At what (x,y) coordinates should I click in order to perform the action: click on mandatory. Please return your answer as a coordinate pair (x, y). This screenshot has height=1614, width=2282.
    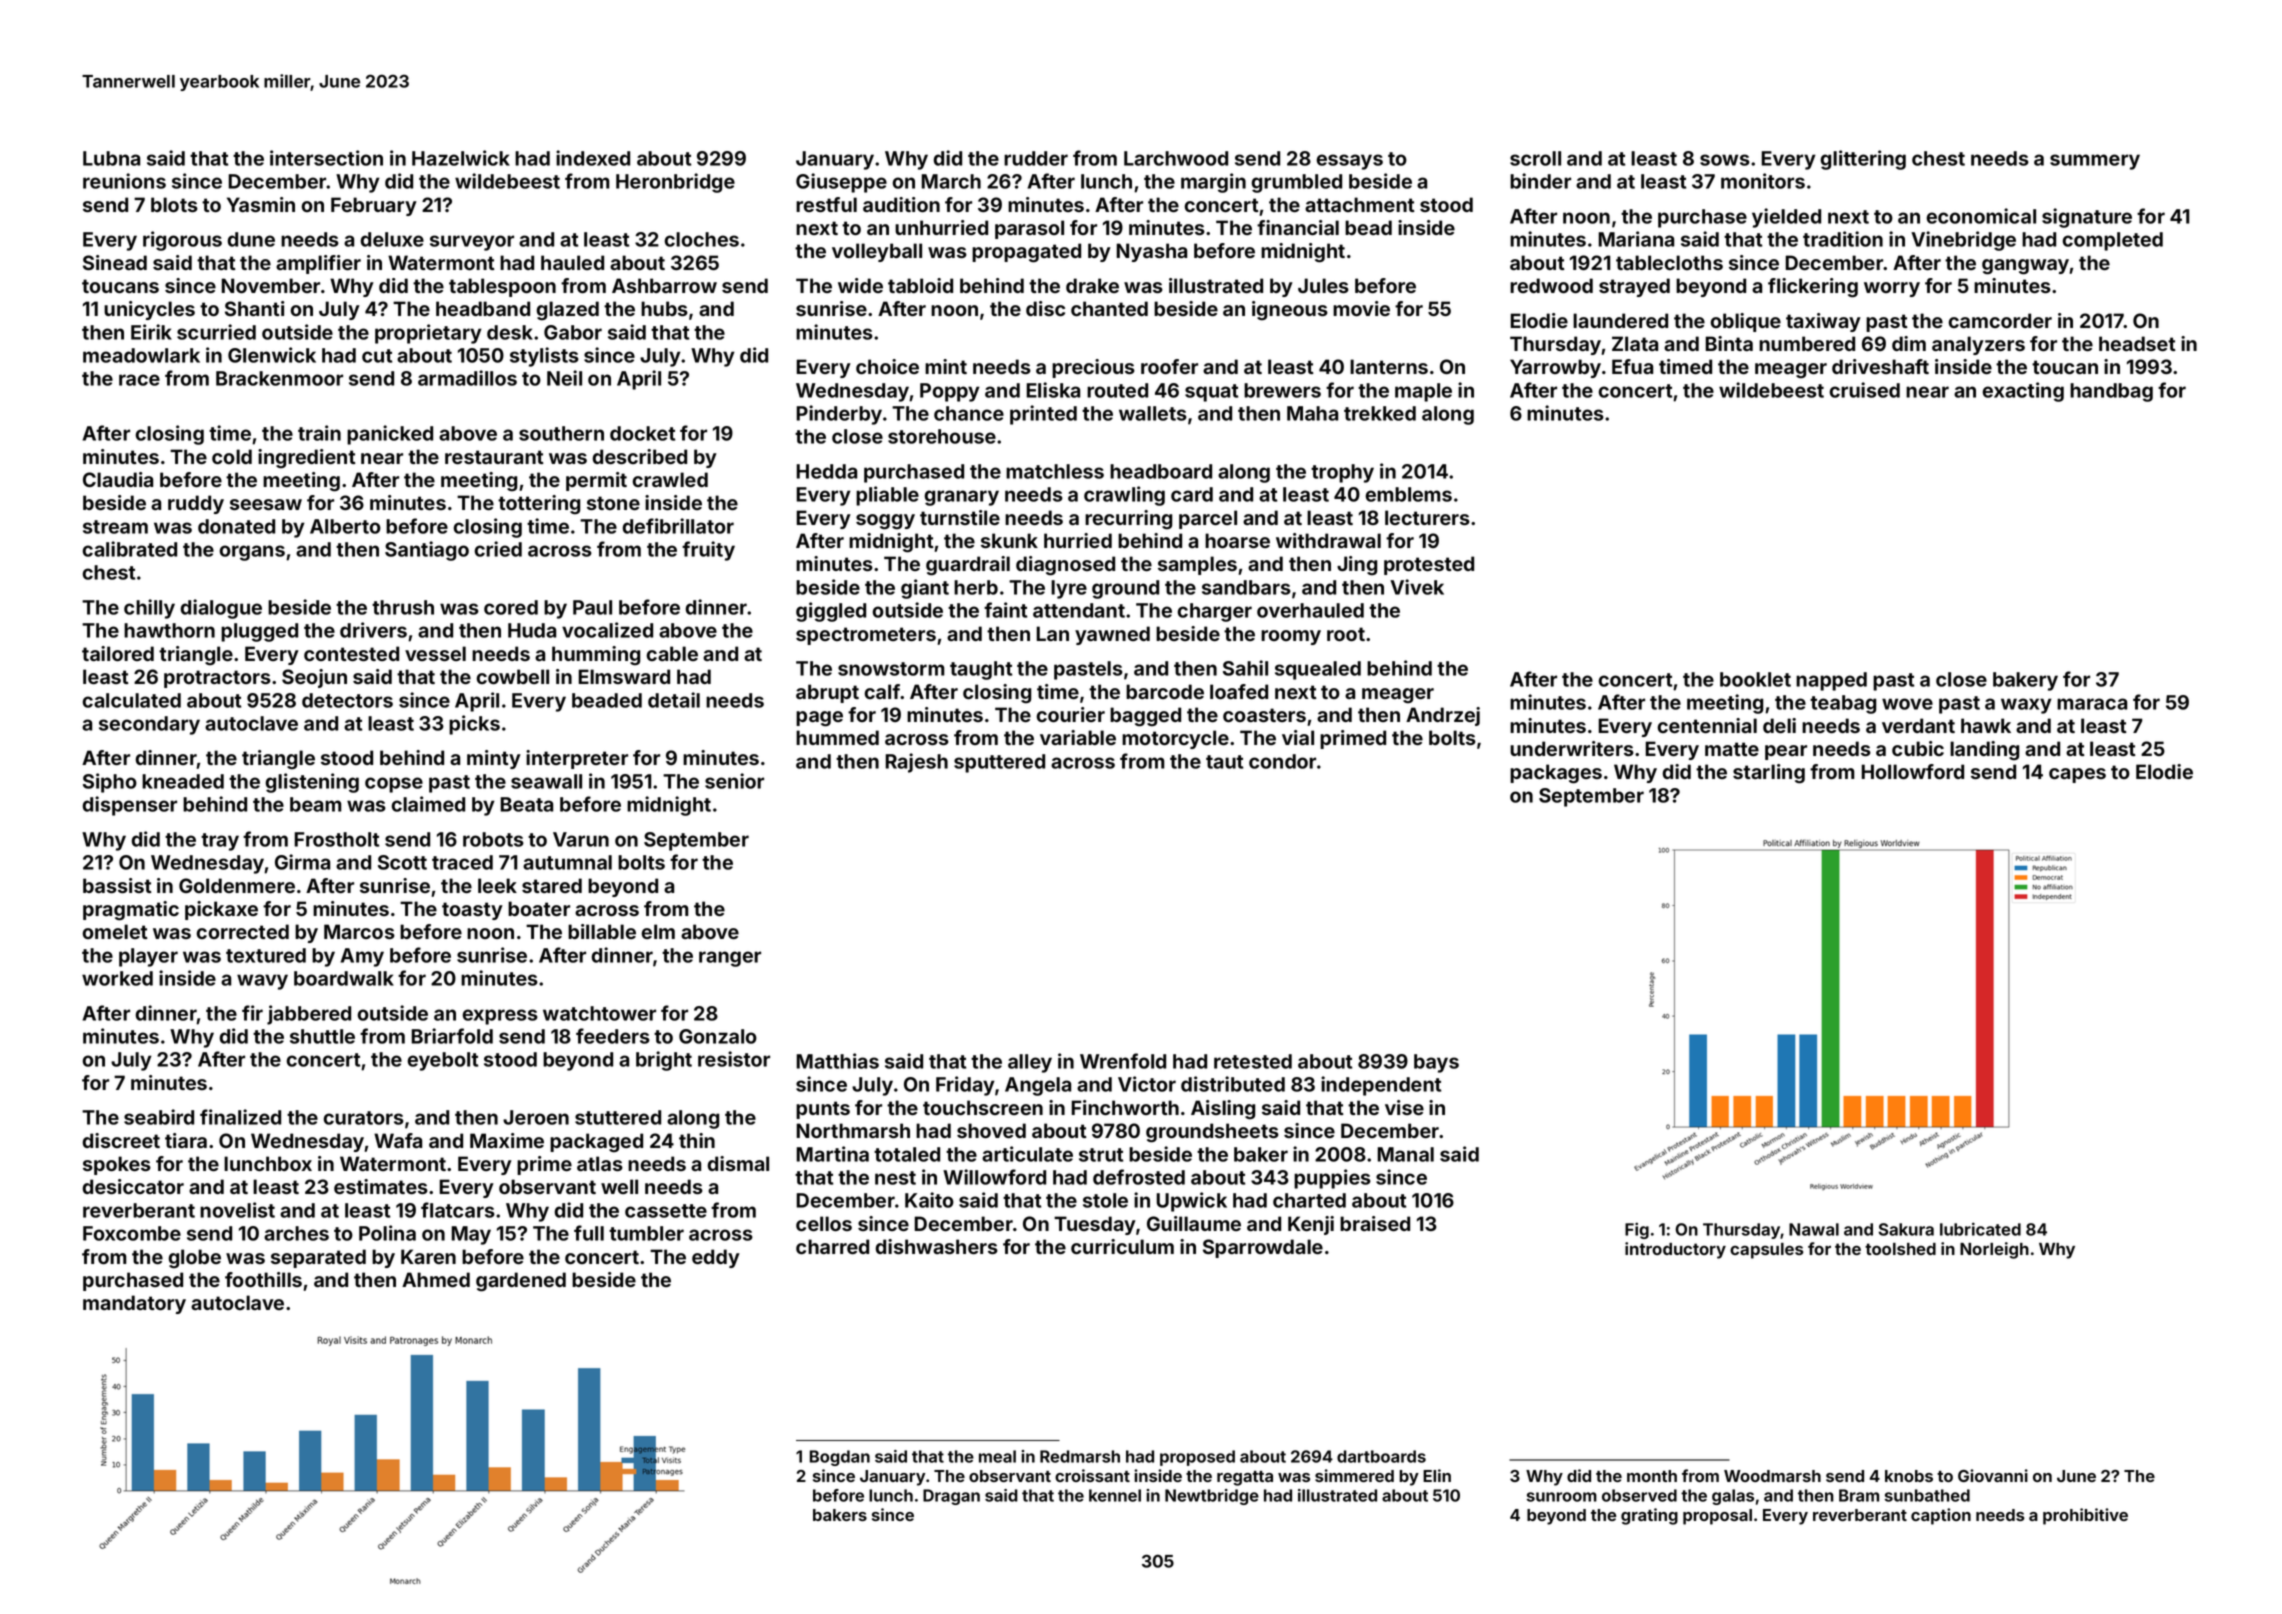
    Looking at the image, I should click on (134, 1304).
